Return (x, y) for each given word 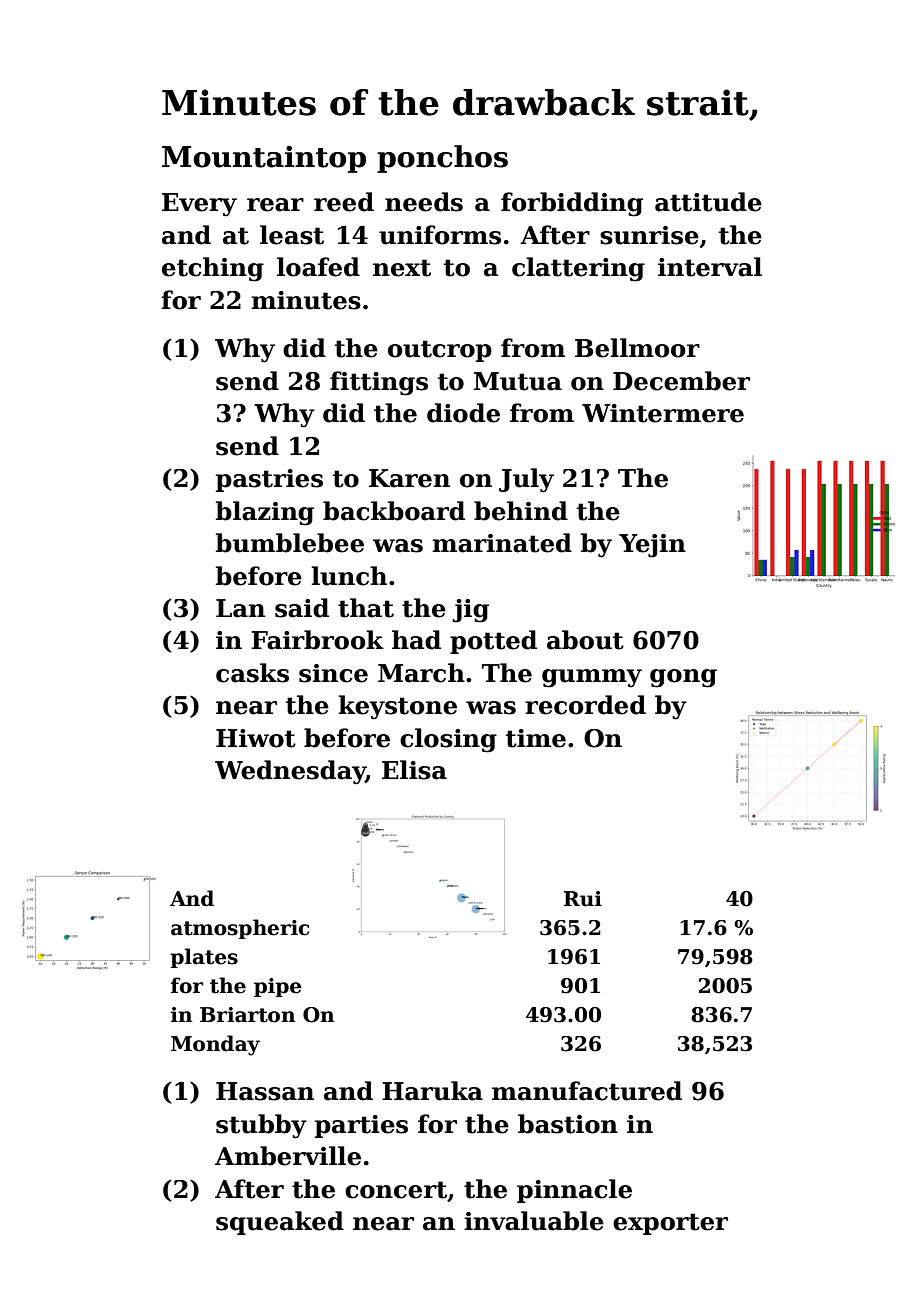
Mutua (518, 381)
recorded (585, 705)
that (366, 608)
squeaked (280, 1223)
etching (213, 269)
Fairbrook (317, 640)
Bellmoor (637, 348)
